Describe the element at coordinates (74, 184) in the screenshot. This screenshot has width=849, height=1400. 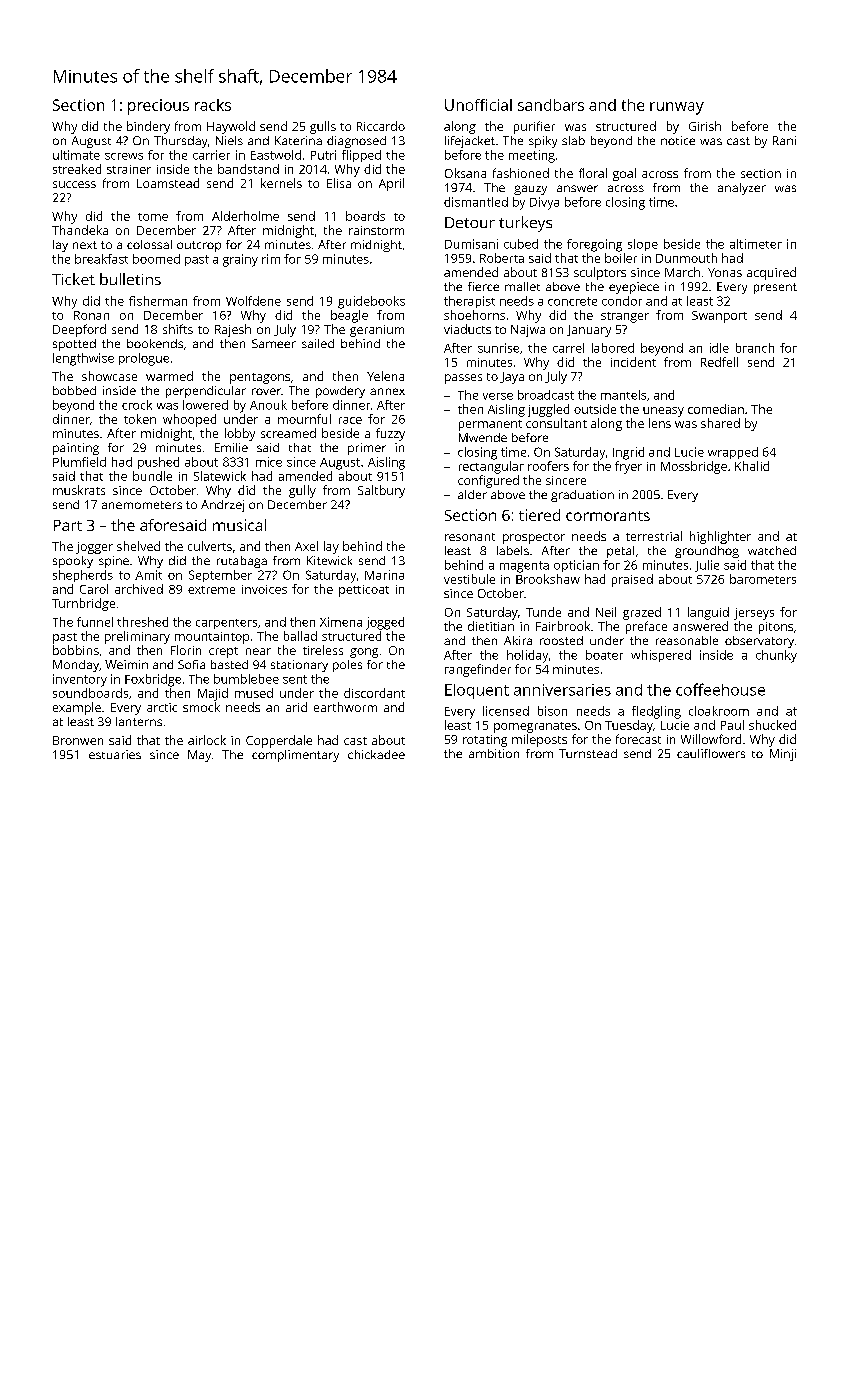
I see `success` at that location.
